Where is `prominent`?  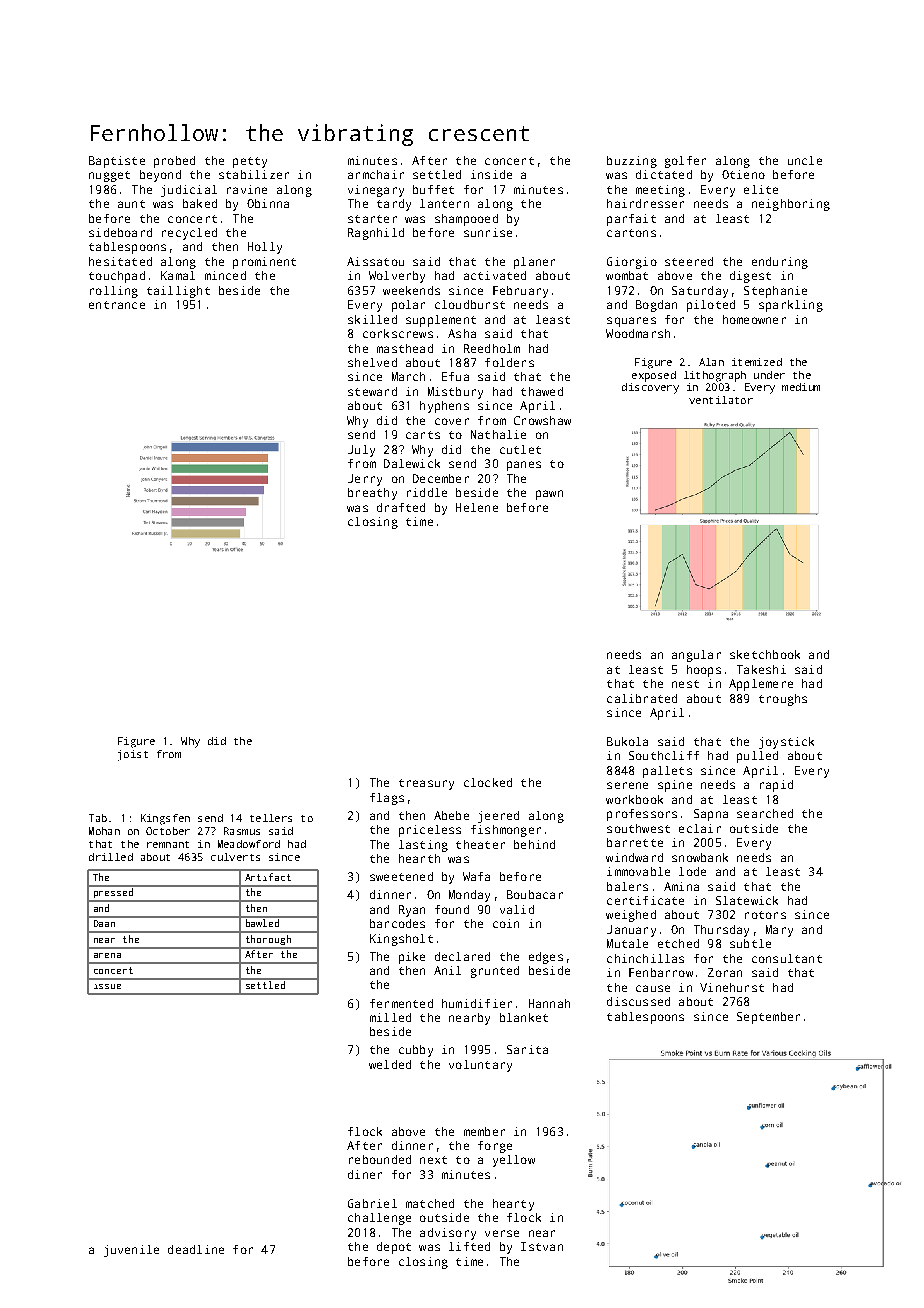 prominent is located at coordinates (264, 263).
